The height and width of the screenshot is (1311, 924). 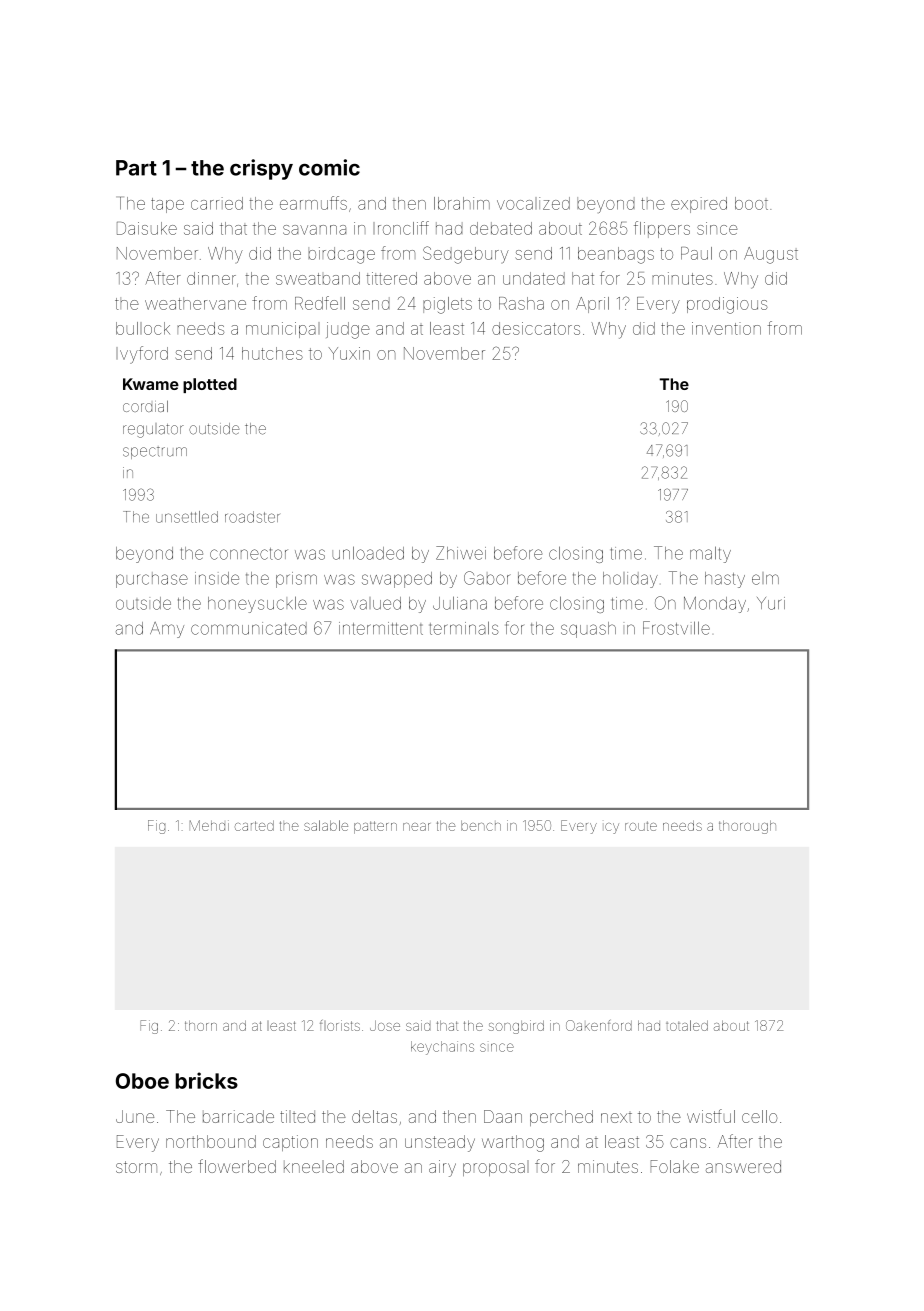 I want to click on carted, so click(x=254, y=825).
